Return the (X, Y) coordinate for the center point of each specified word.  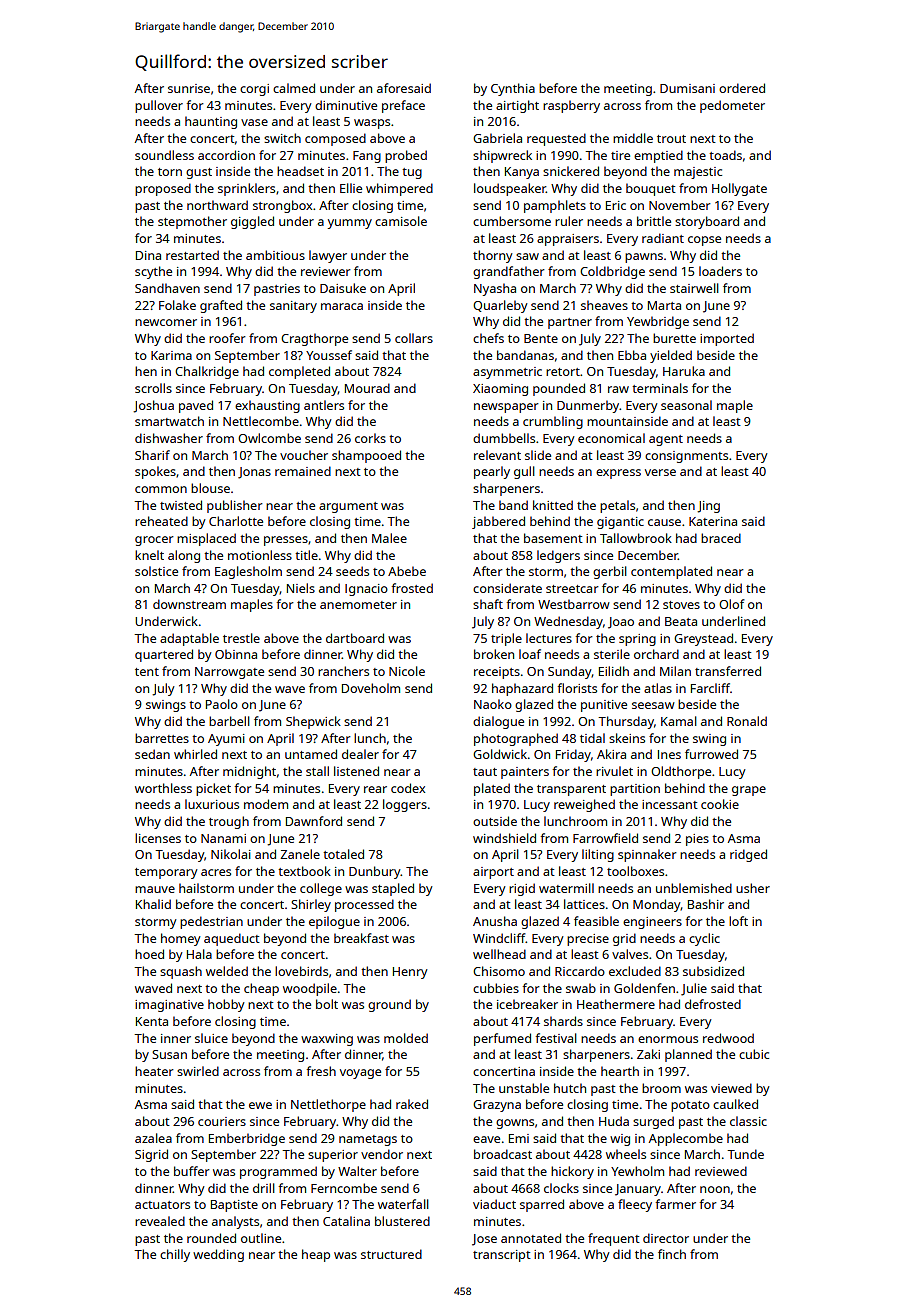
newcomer (166, 322)
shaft (488, 604)
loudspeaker (510, 189)
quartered (164, 655)
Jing (708, 507)
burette (674, 338)
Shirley (311, 905)
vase (254, 122)
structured (391, 1254)
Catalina (346, 1221)
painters (525, 773)
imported (727, 339)
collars (414, 338)
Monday (657, 905)
